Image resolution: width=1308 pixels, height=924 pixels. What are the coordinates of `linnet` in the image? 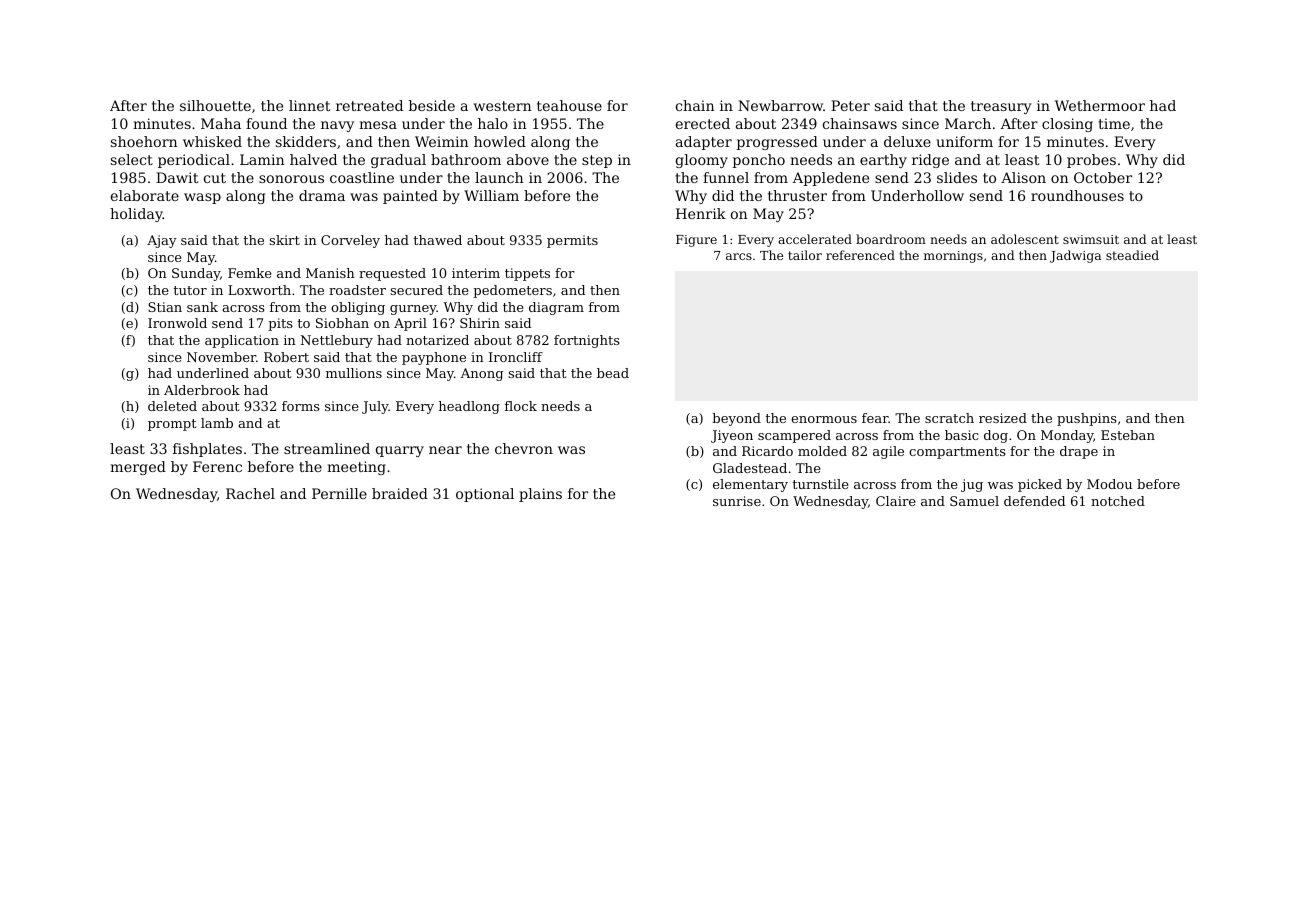 It's located at (310, 105).
